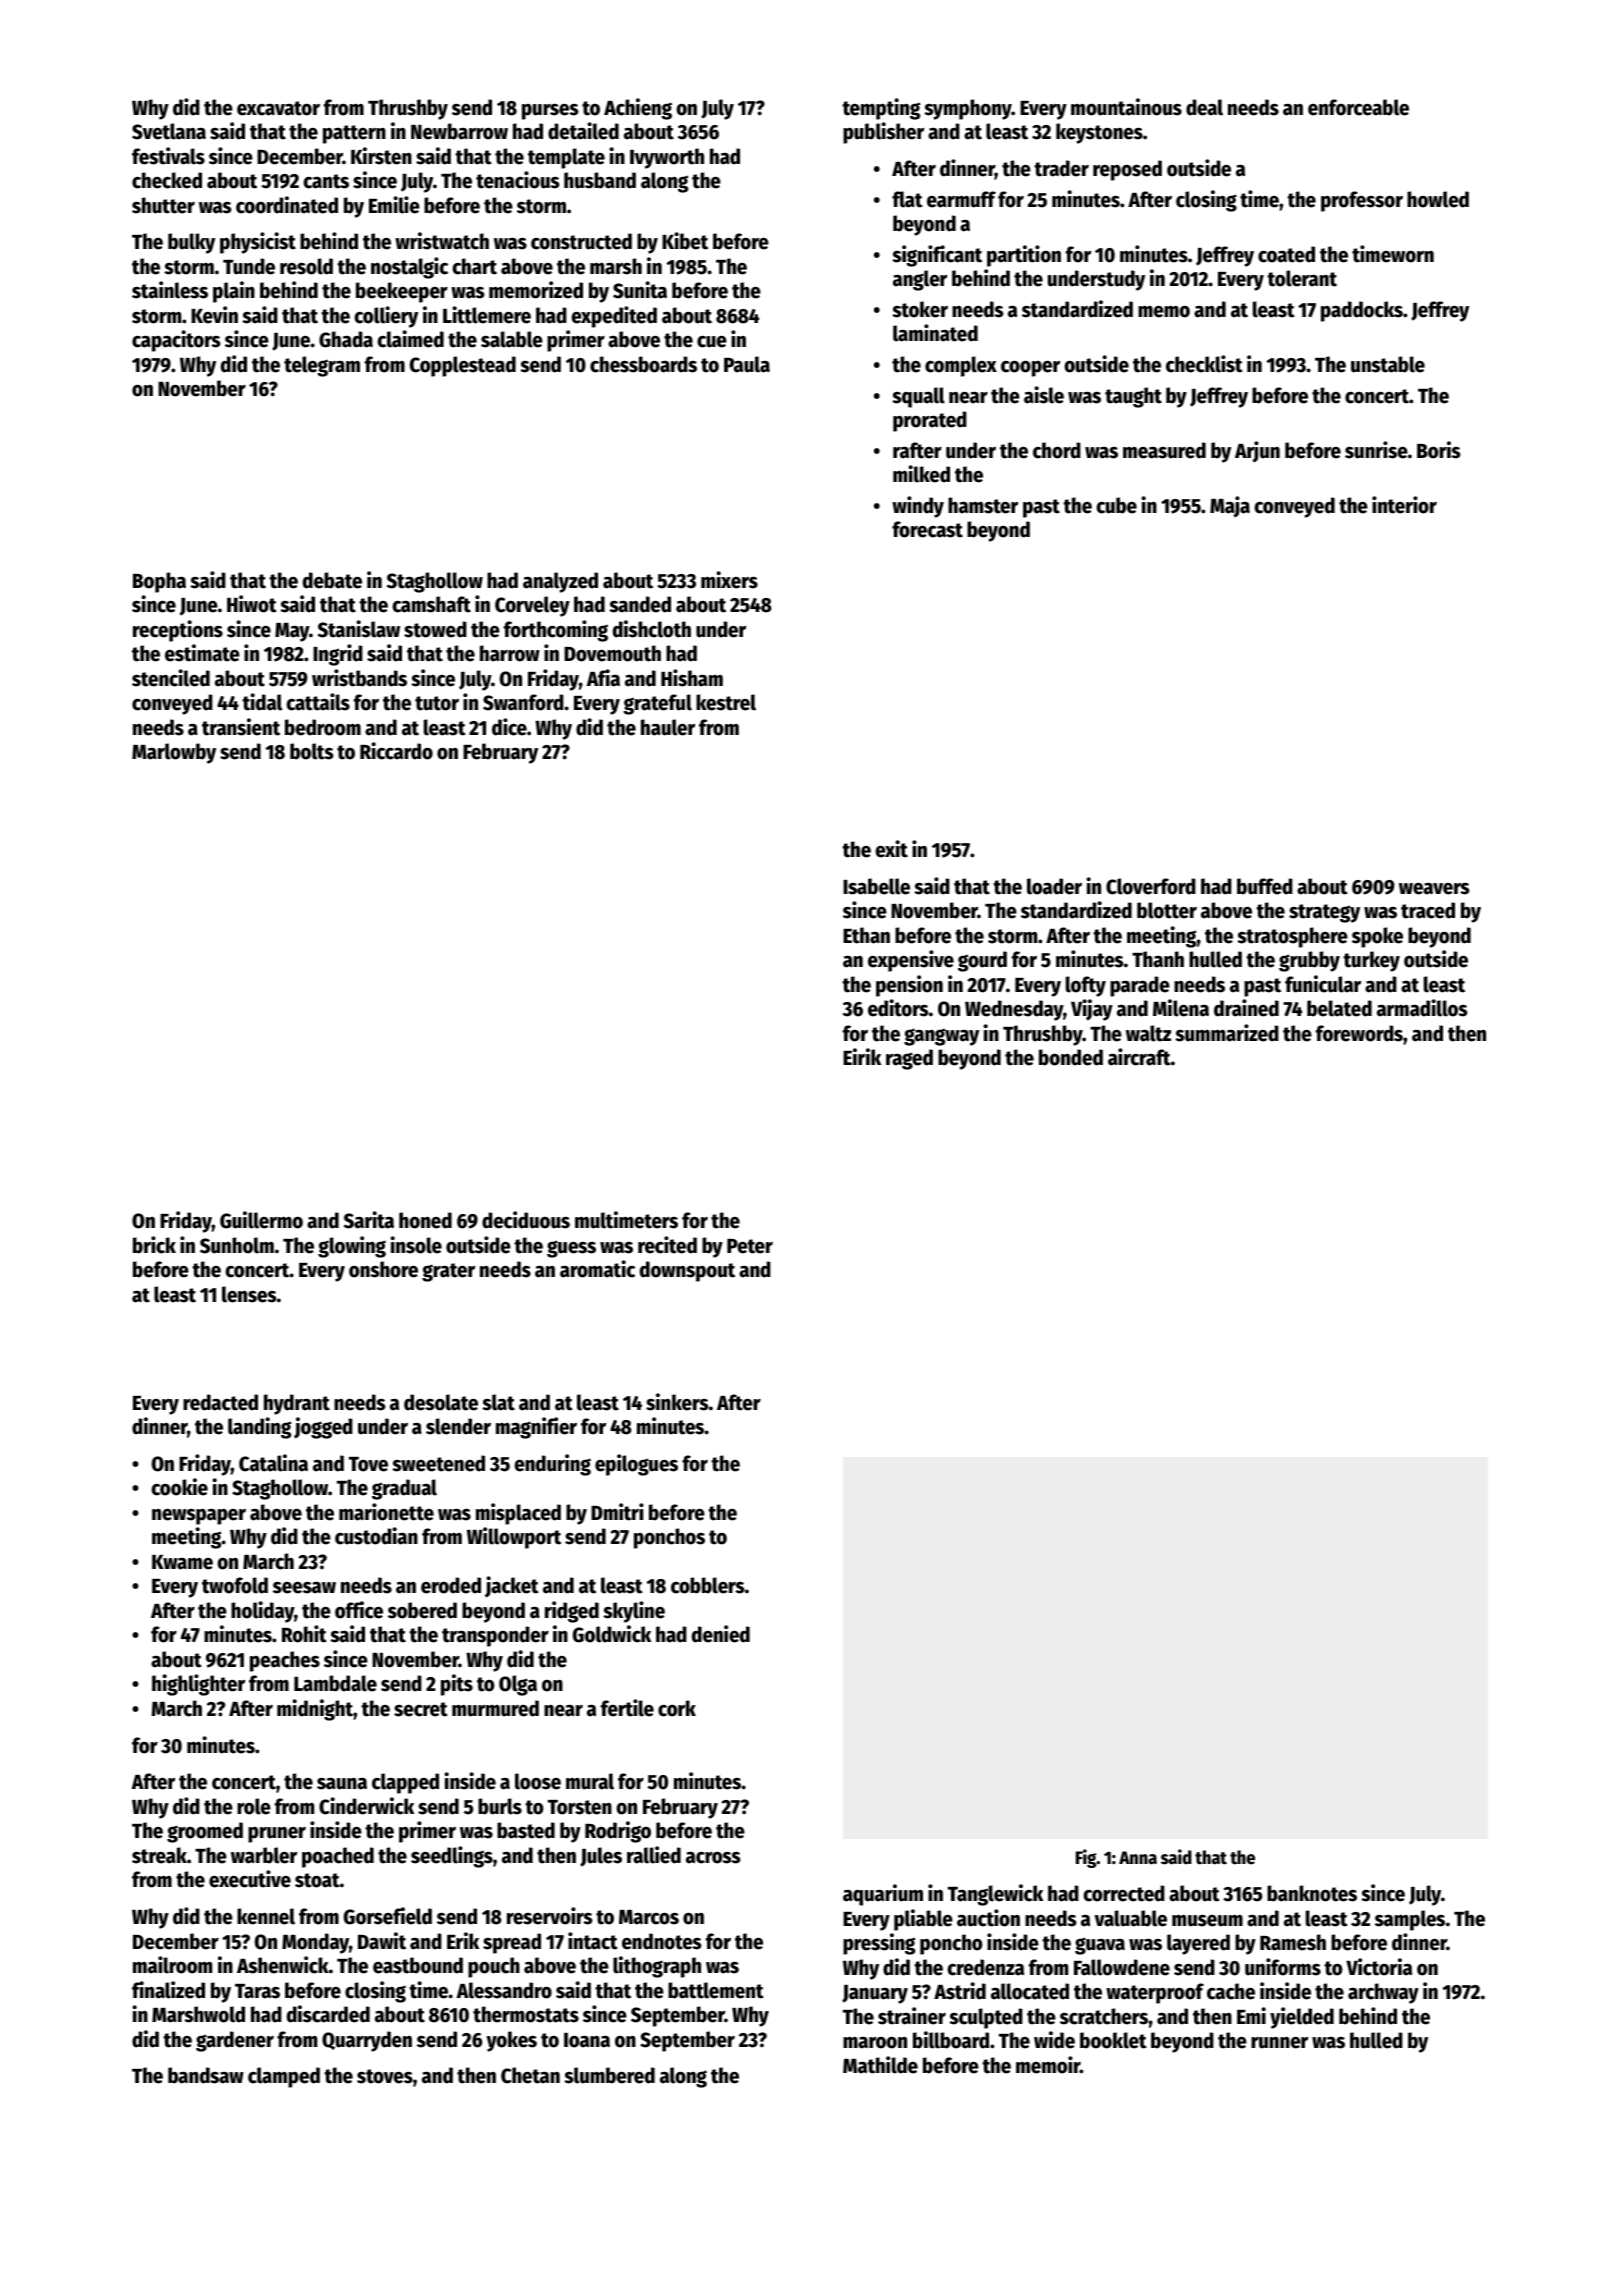 This page has height=2292, width=1620. I want to click on deal, so click(1204, 107).
